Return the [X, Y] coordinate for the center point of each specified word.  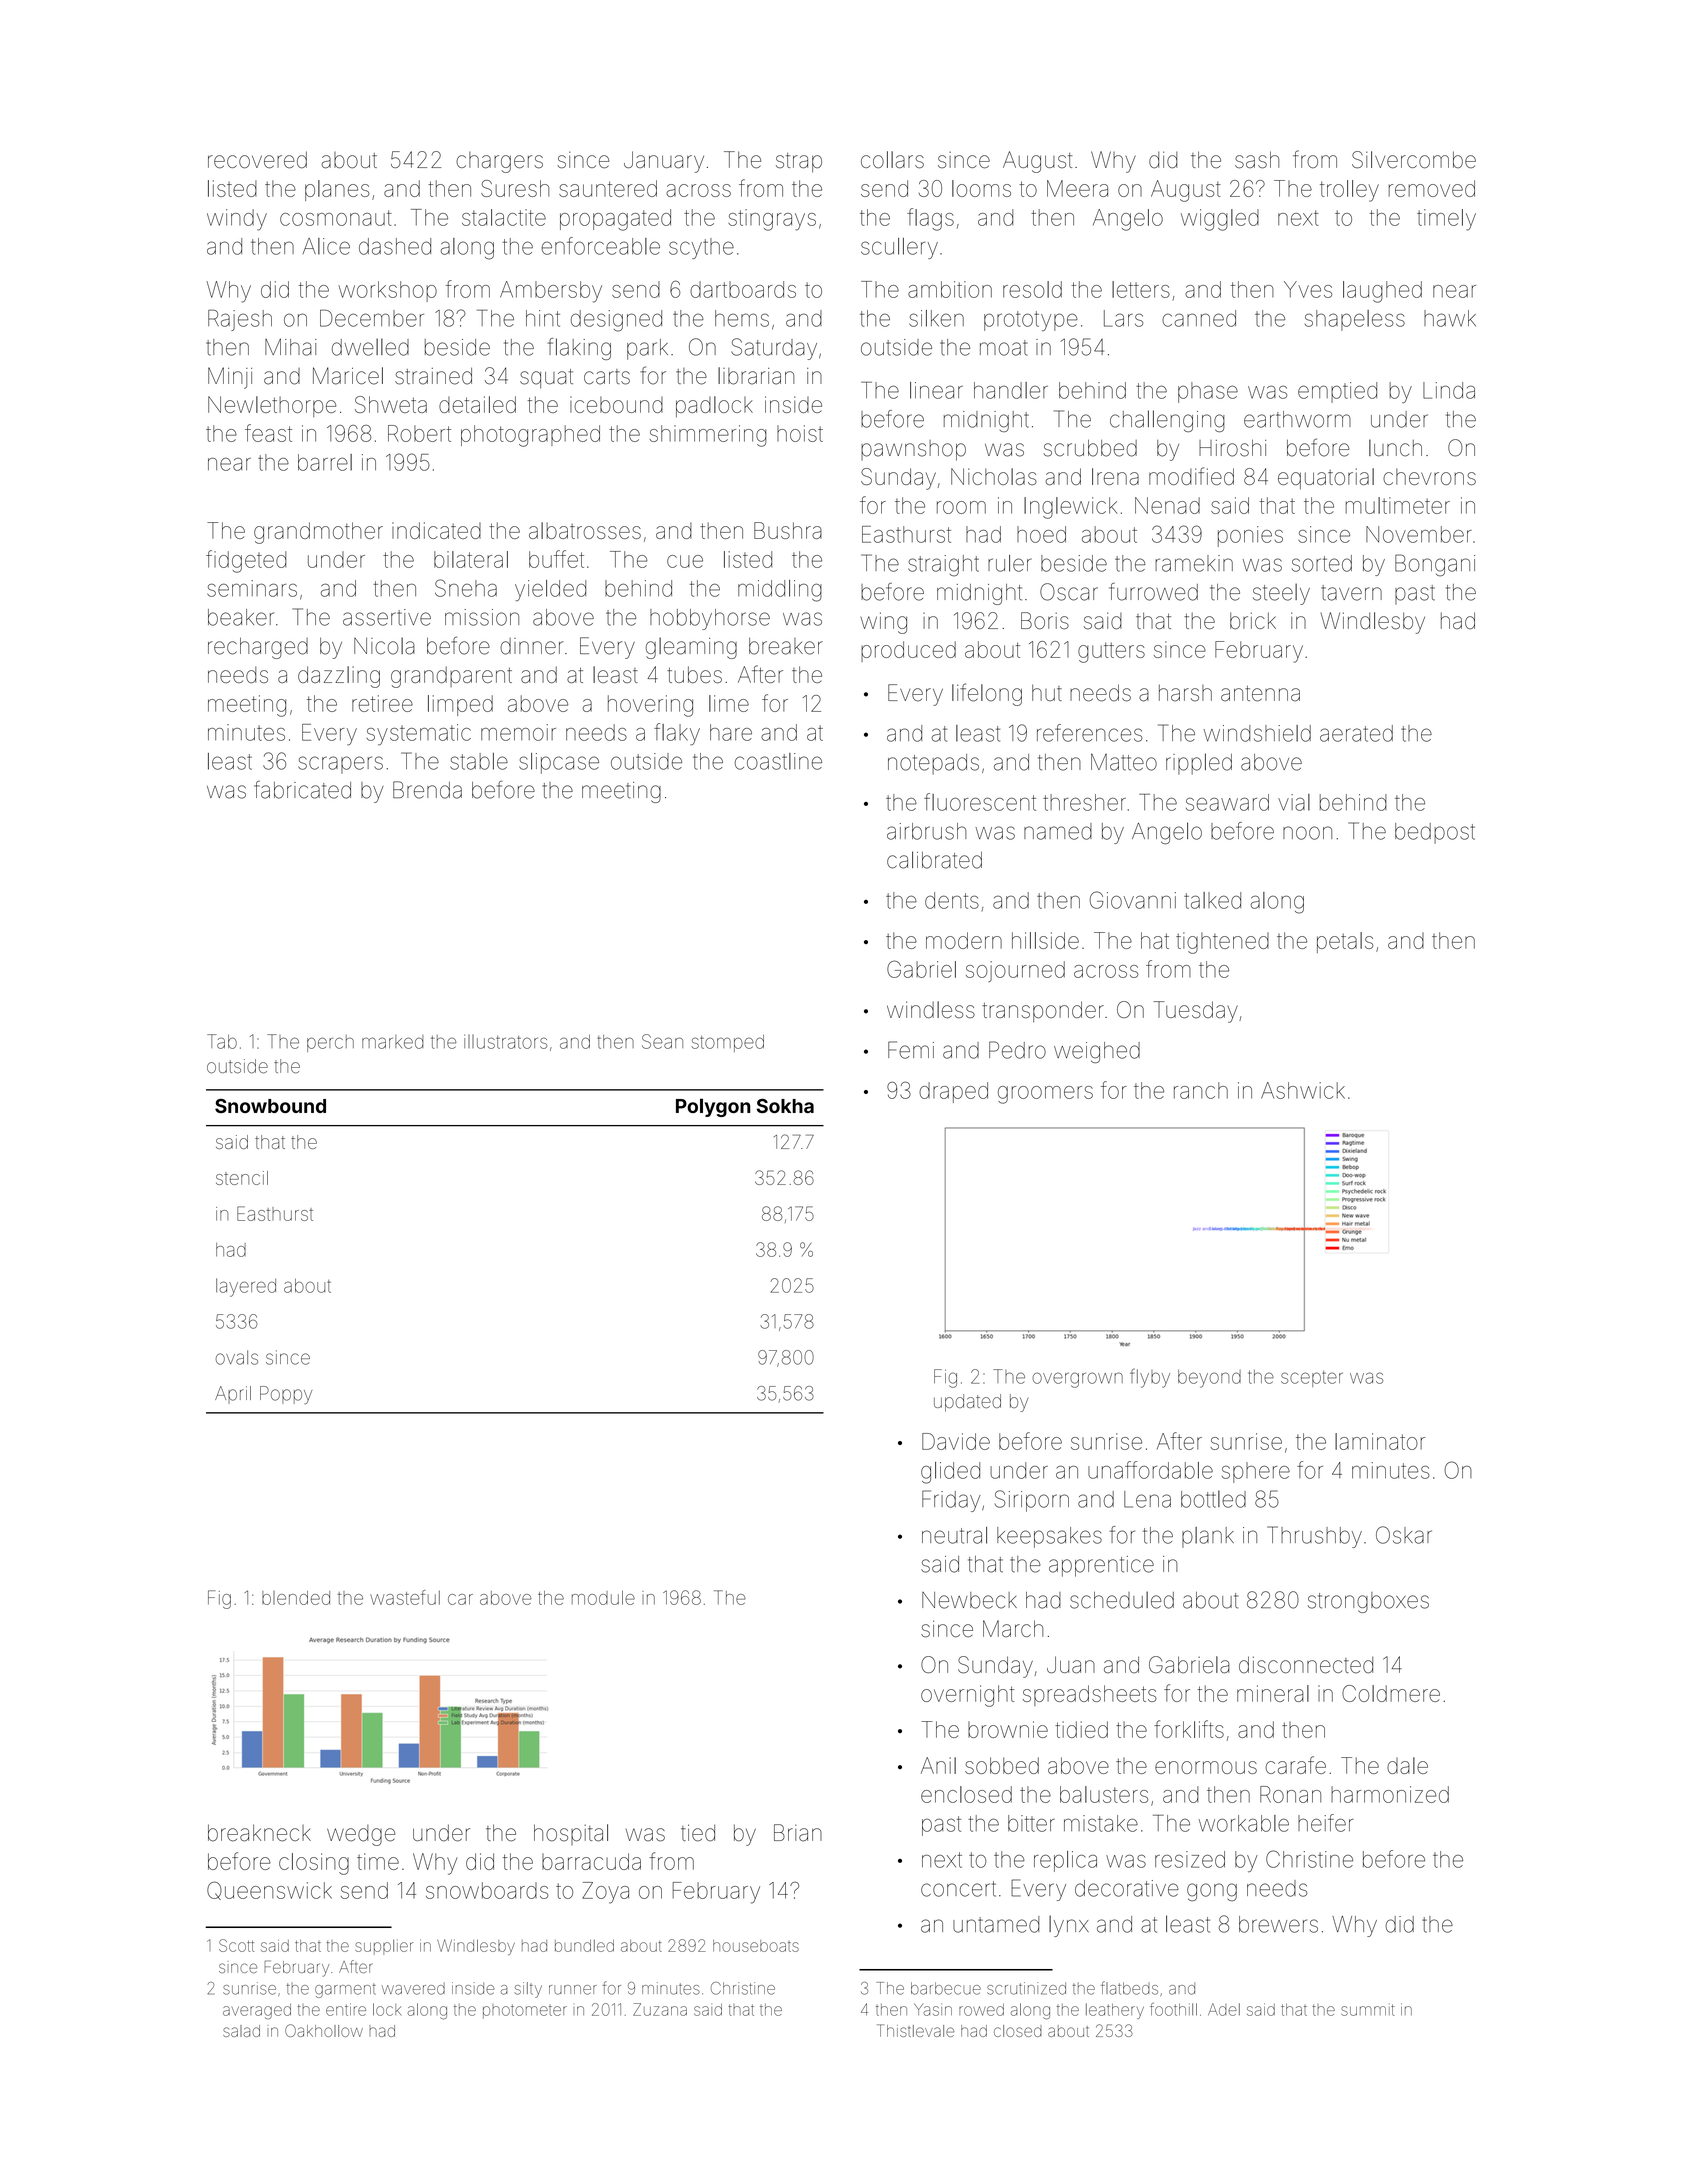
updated [967, 1403]
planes [337, 190]
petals [1345, 942]
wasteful [405, 1597]
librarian [756, 376]
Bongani [1435, 565]
